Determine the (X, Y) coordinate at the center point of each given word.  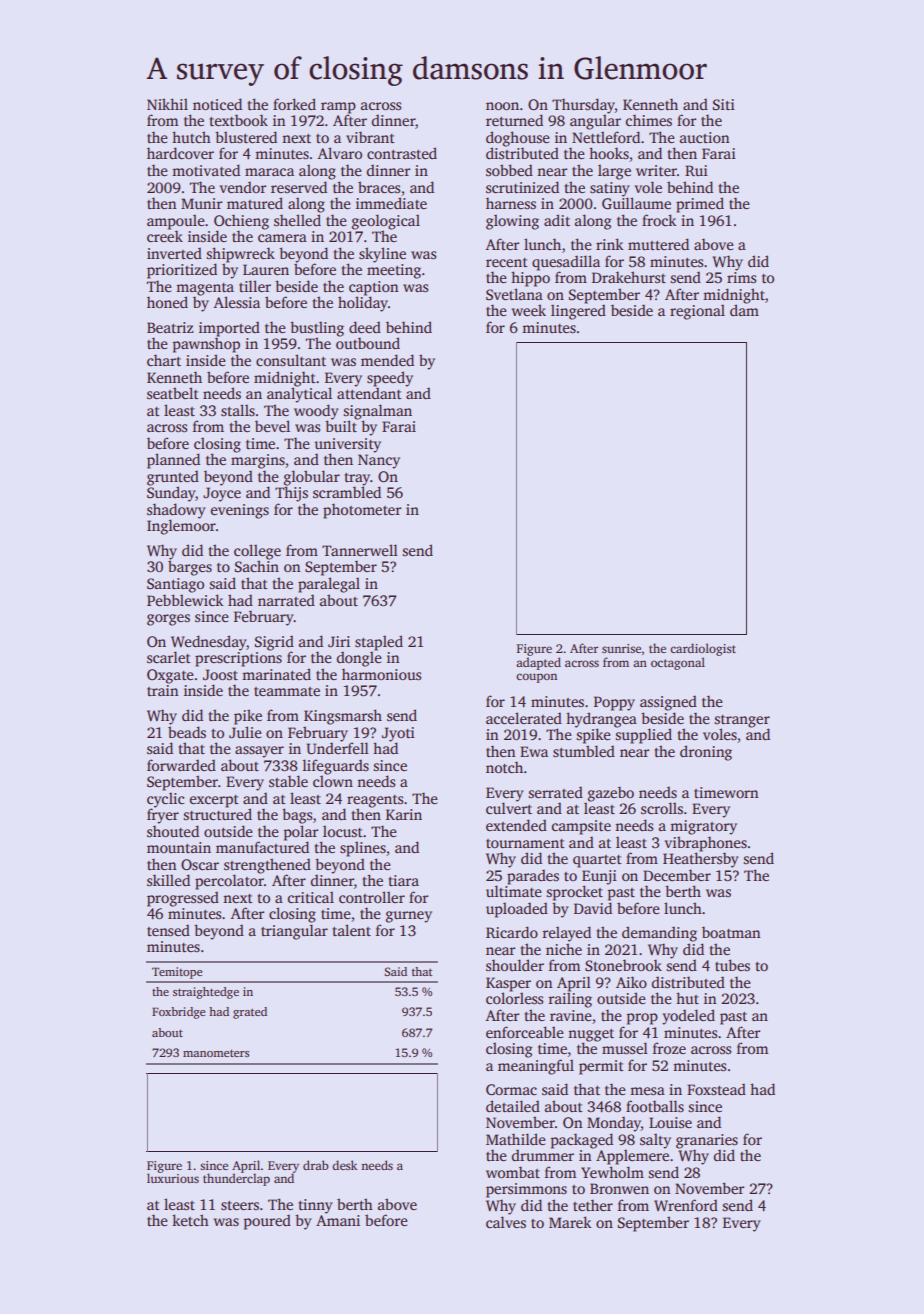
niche (564, 949)
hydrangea (601, 720)
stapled (379, 643)
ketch (190, 1220)
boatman (731, 932)
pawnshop (206, 345)
